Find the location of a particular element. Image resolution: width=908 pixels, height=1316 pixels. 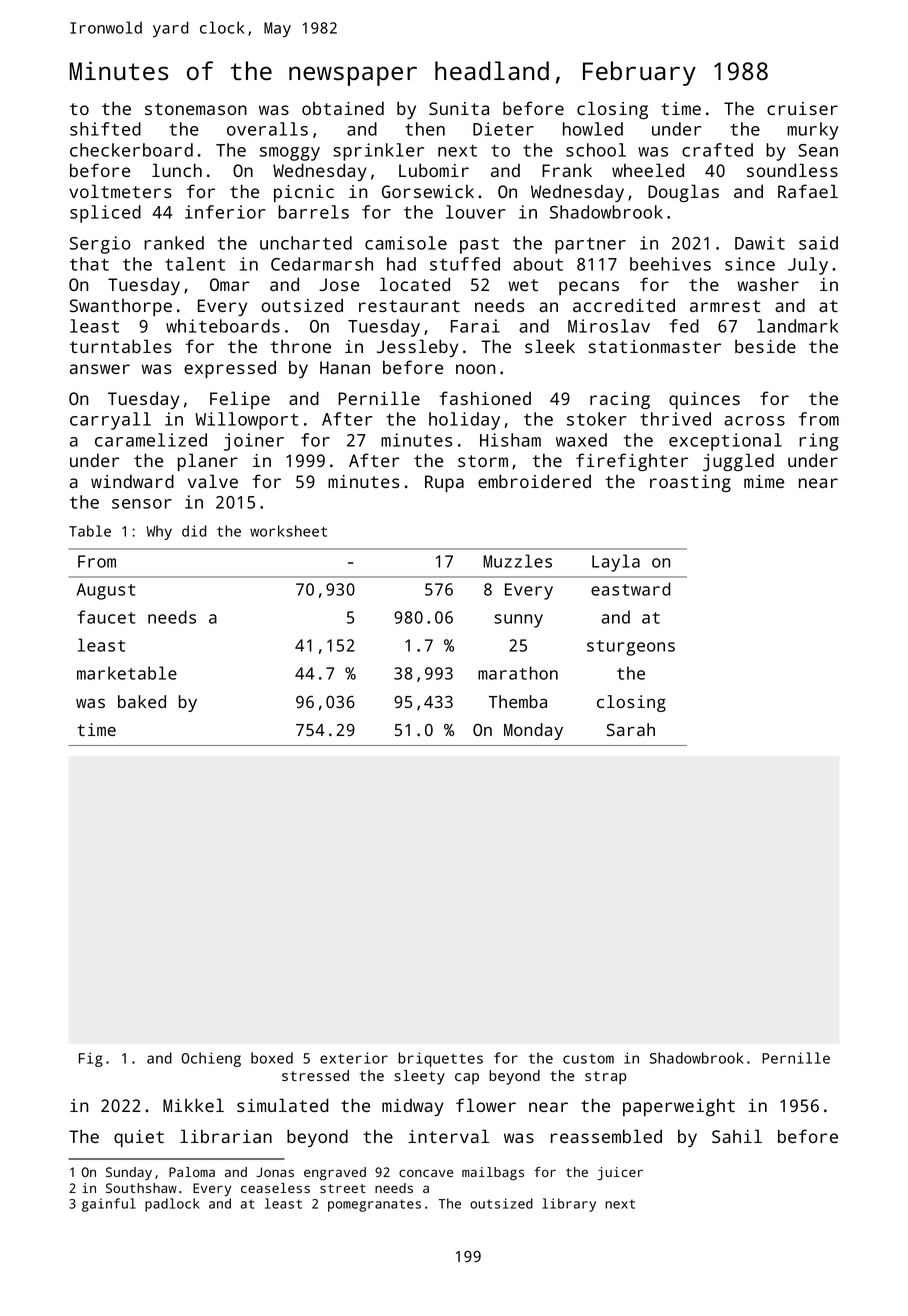

answer is located at coordinates (100, 369).
